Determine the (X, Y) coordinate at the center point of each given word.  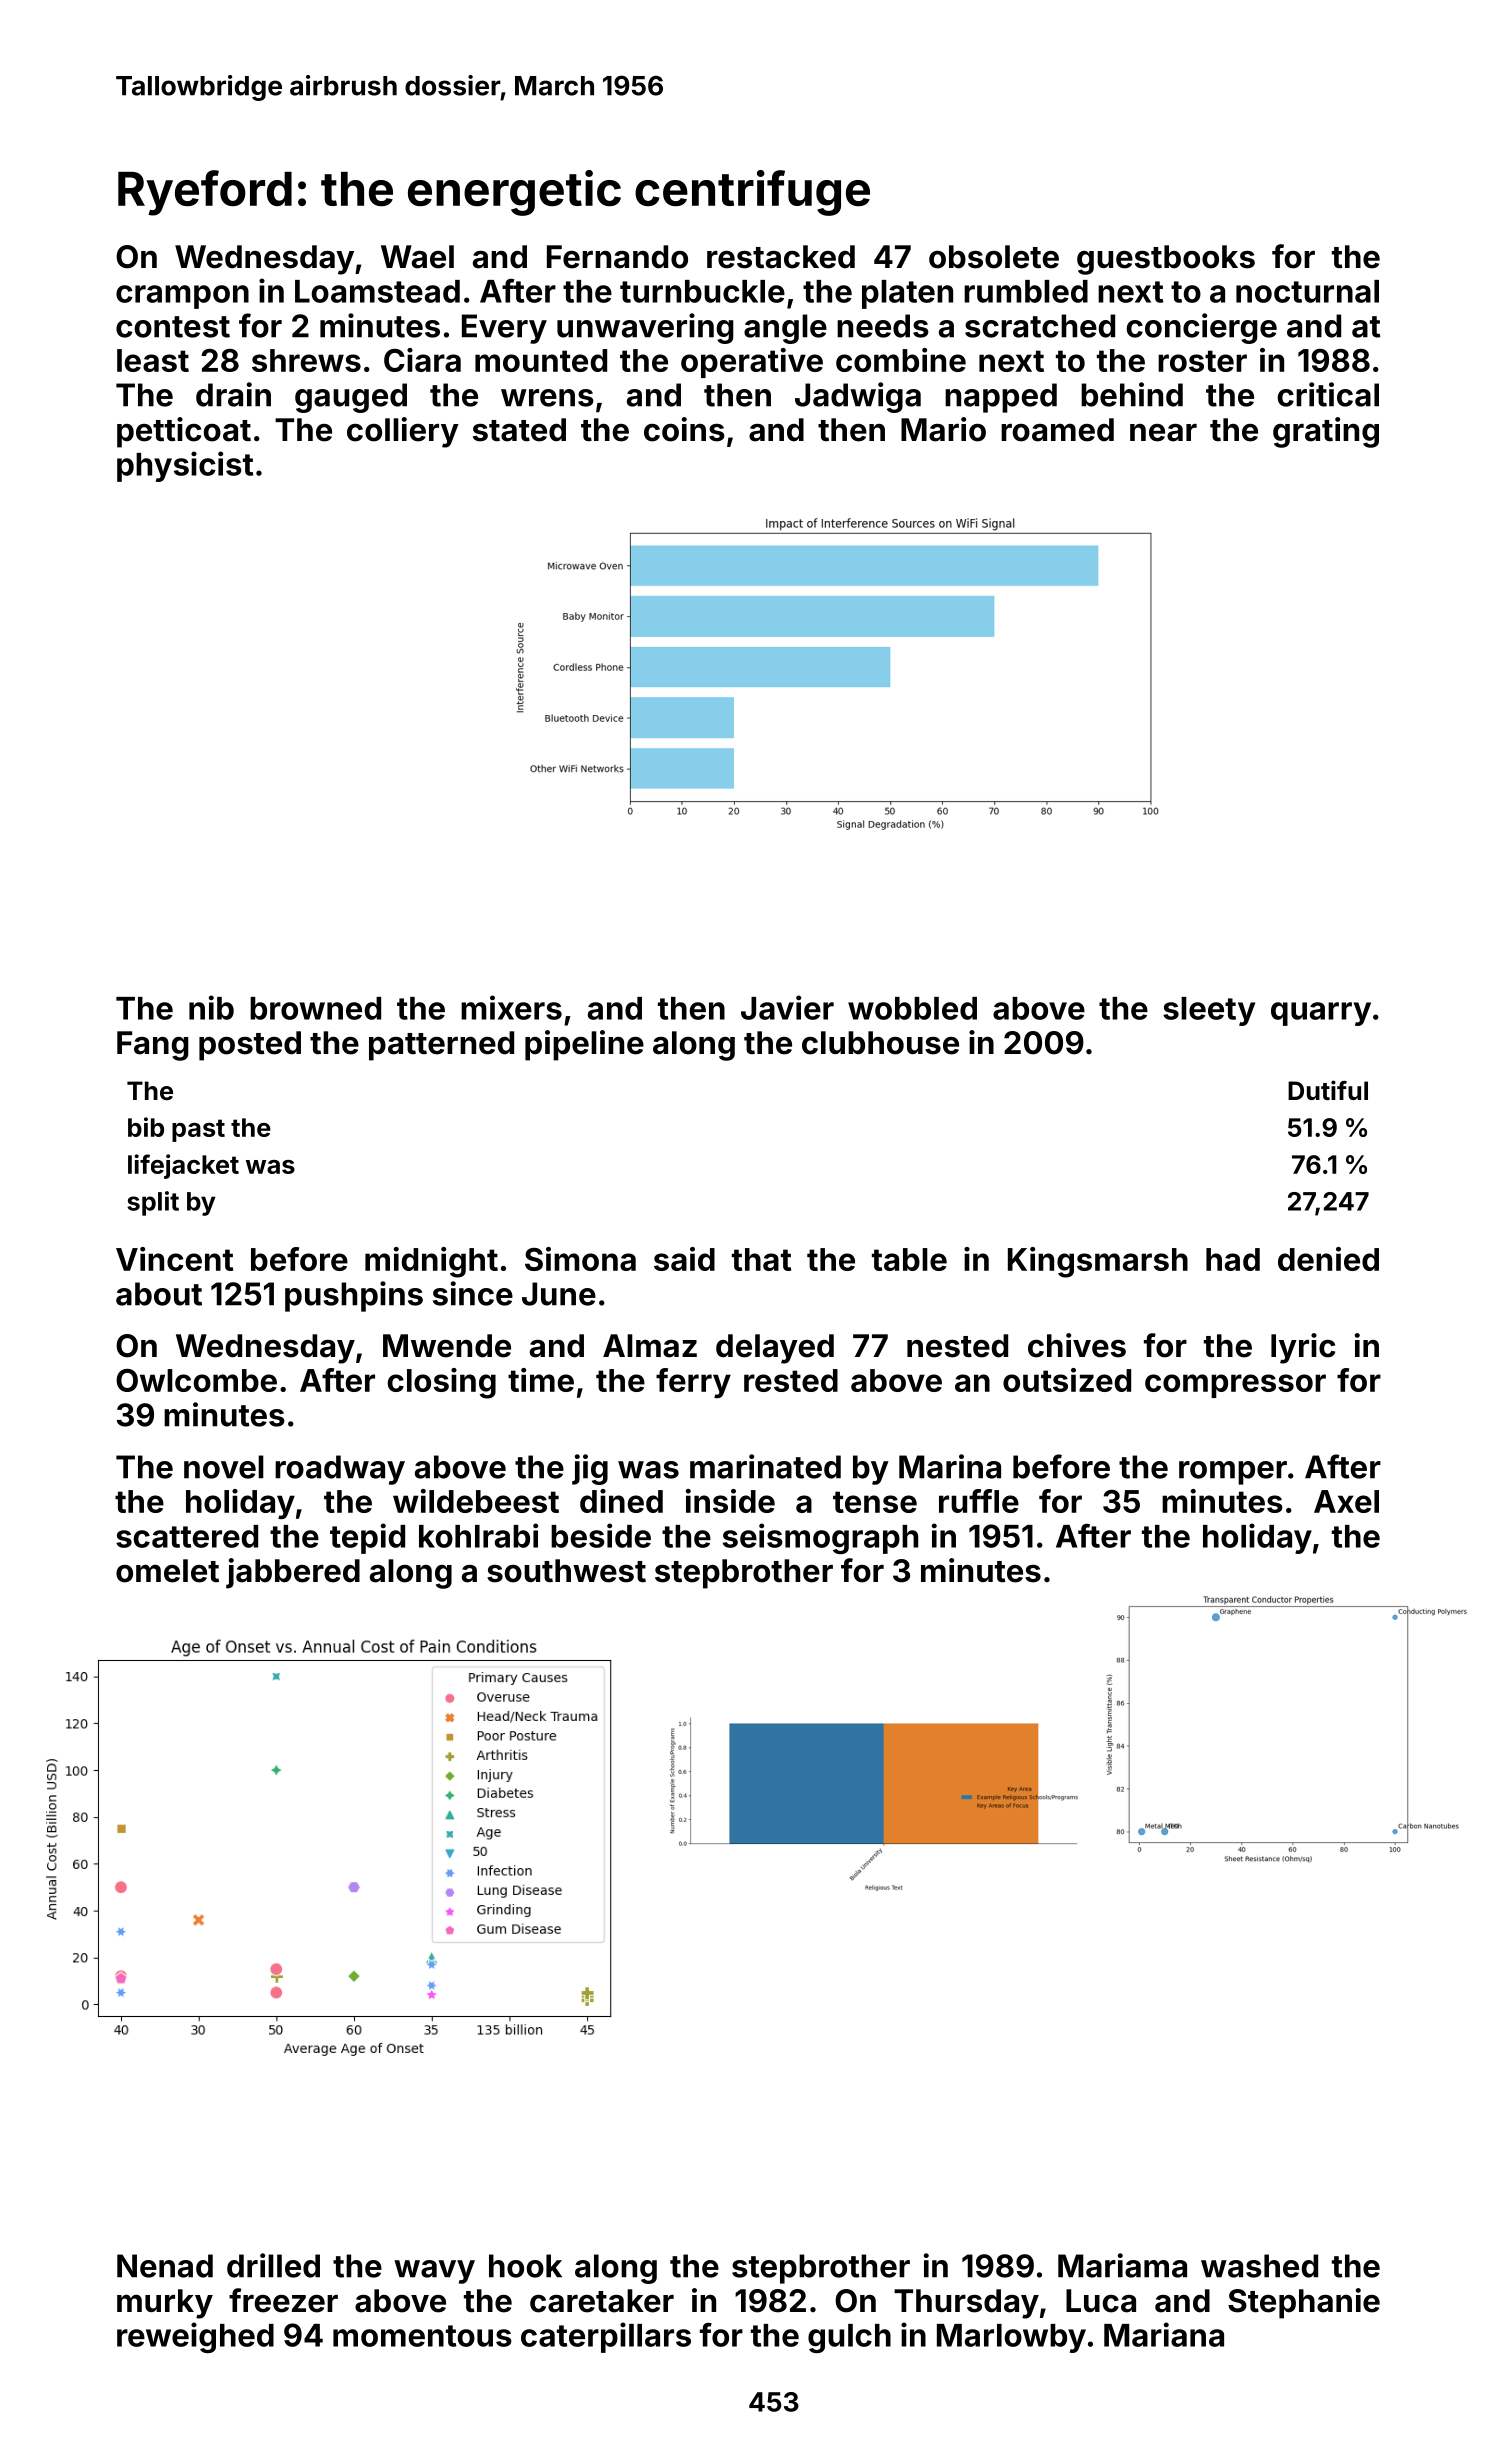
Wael (417, 257)
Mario (943, 429)
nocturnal (1307, 291)
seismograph (820, 1538)
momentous (422, 2336)
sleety (1209, 1011)
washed (1259, 2266)
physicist (185, 466)
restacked (781, 257)
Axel (1346, 1501)
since (473, 1293)
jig (590, 1469)
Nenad (165, 2266)
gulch (849, 2338)
